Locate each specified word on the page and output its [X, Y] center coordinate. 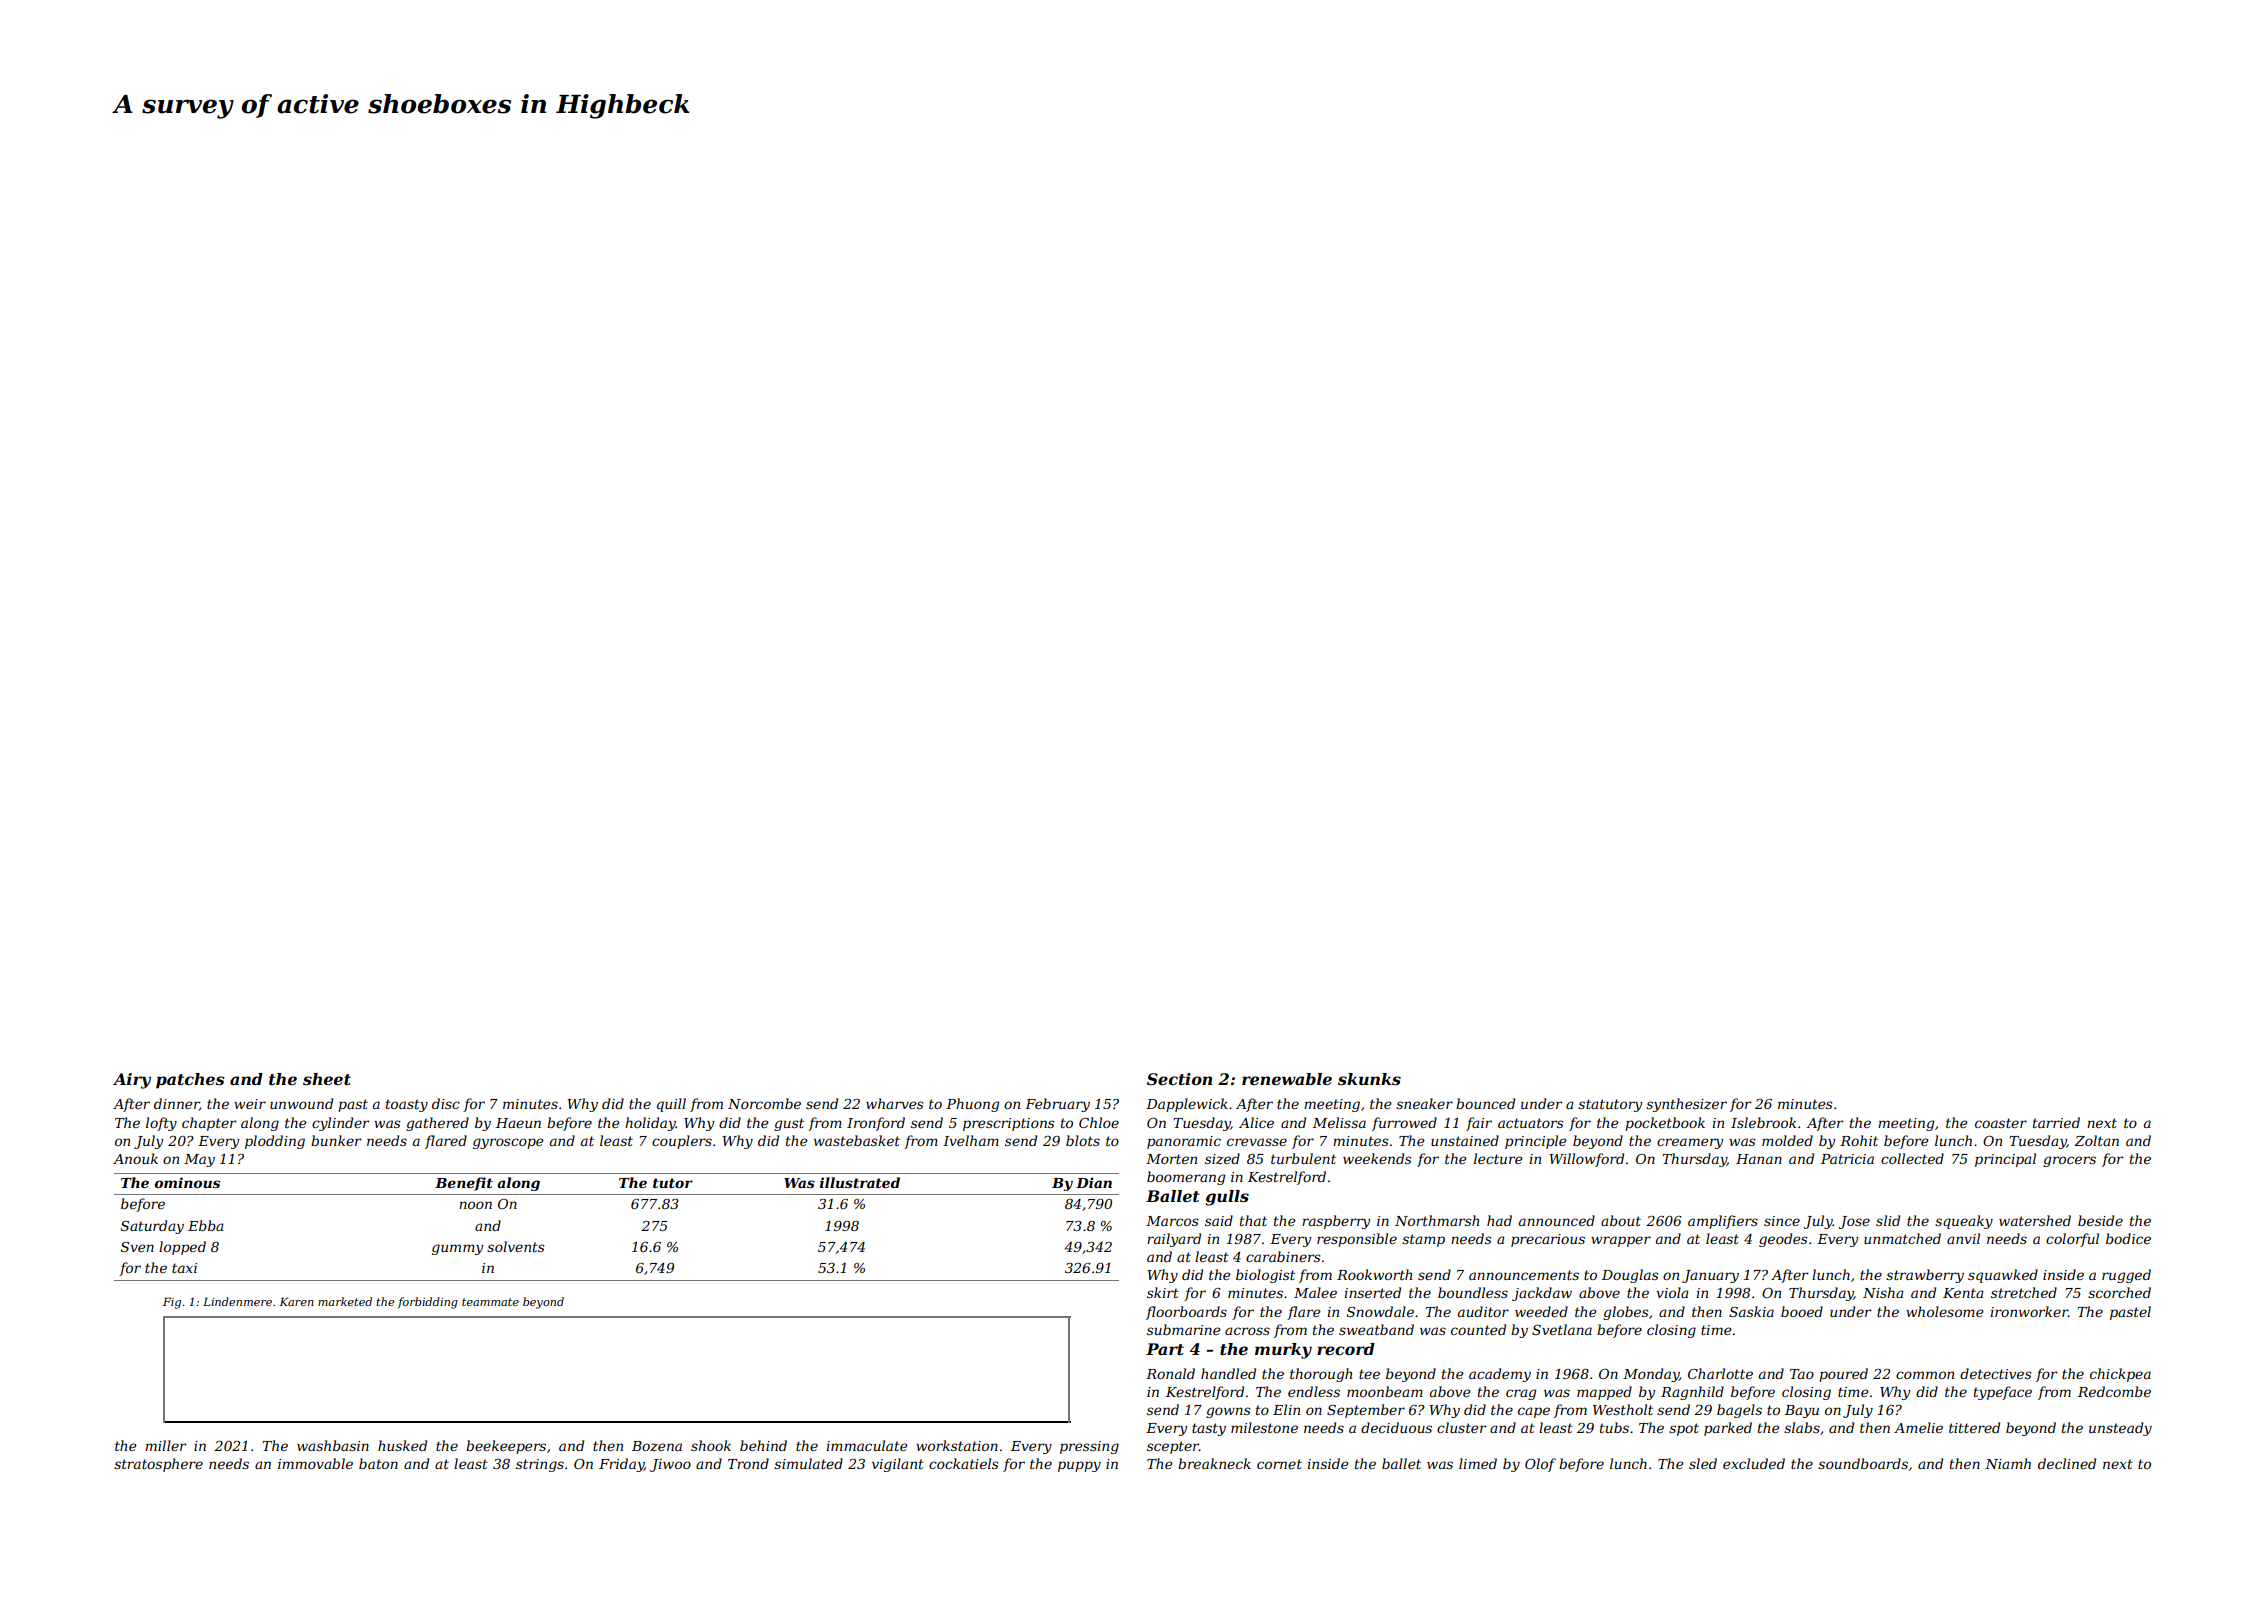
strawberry [1925, 1276]
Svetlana [1562, 1329]
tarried [2056, 1122]
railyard [1174, 1240]
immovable [315, 1463]
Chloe [1099, 1122]
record [1346, 1349]
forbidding [428, 1303]
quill [671, 1105]
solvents [516, 1246]
